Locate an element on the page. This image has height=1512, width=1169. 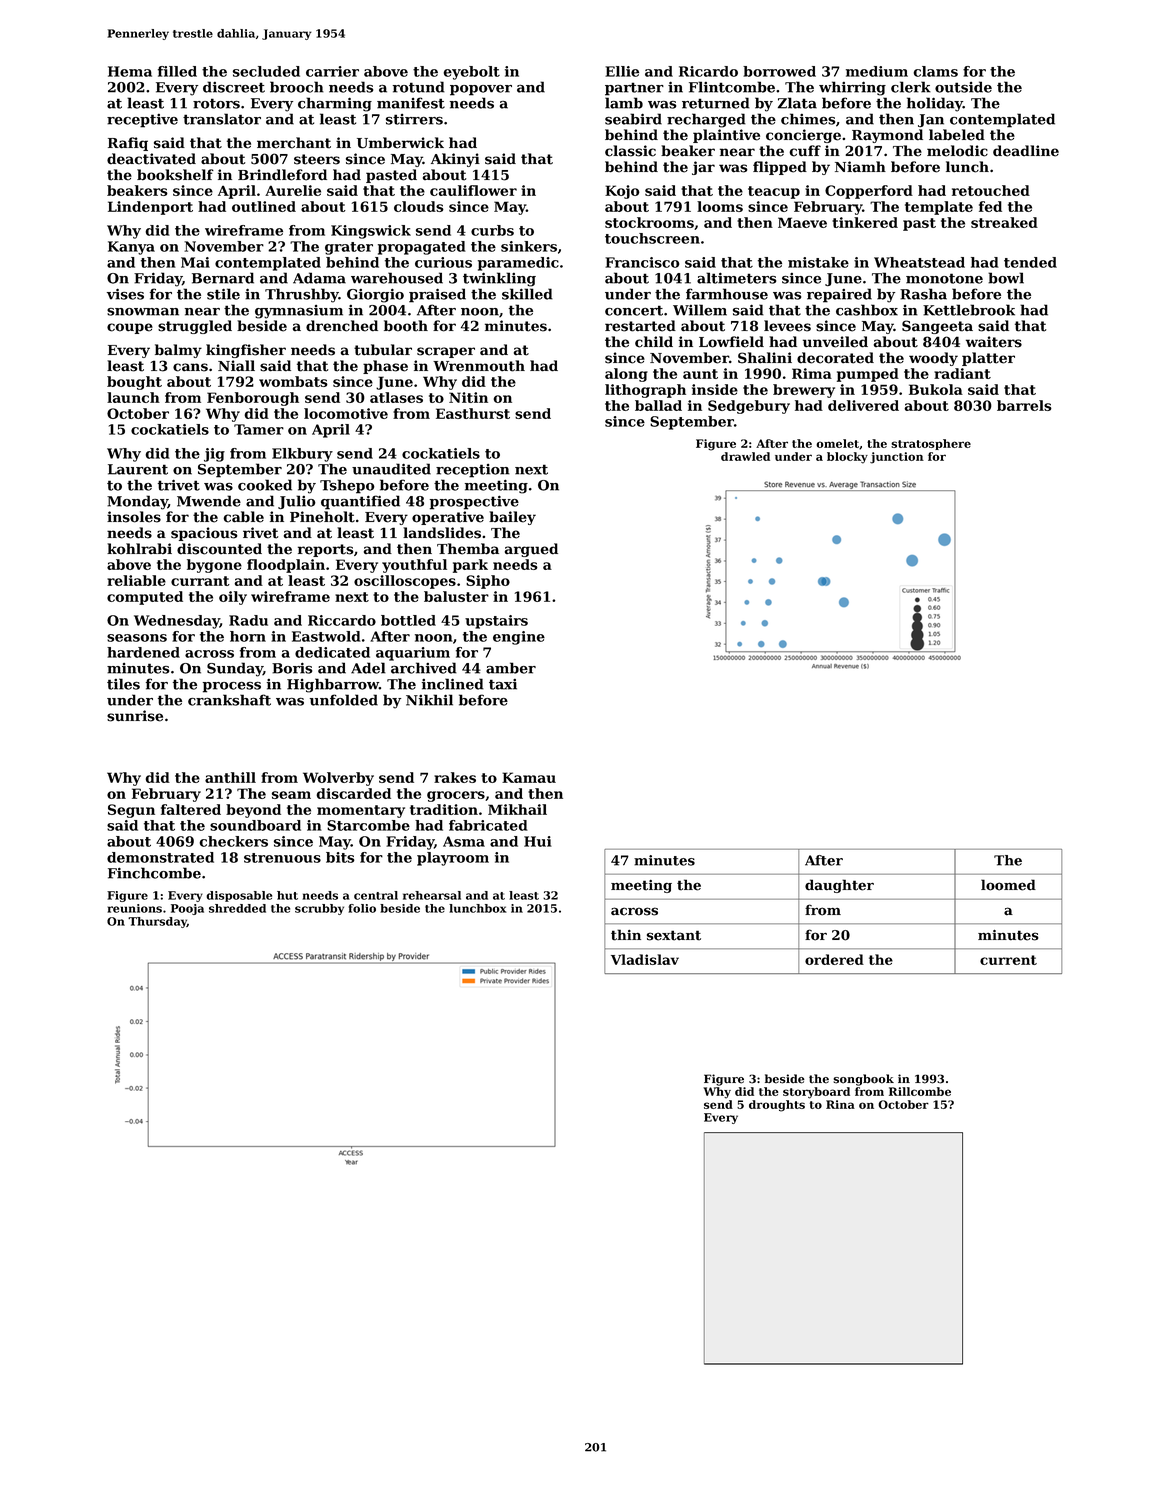
jar is located at coordinates (703, 168).
